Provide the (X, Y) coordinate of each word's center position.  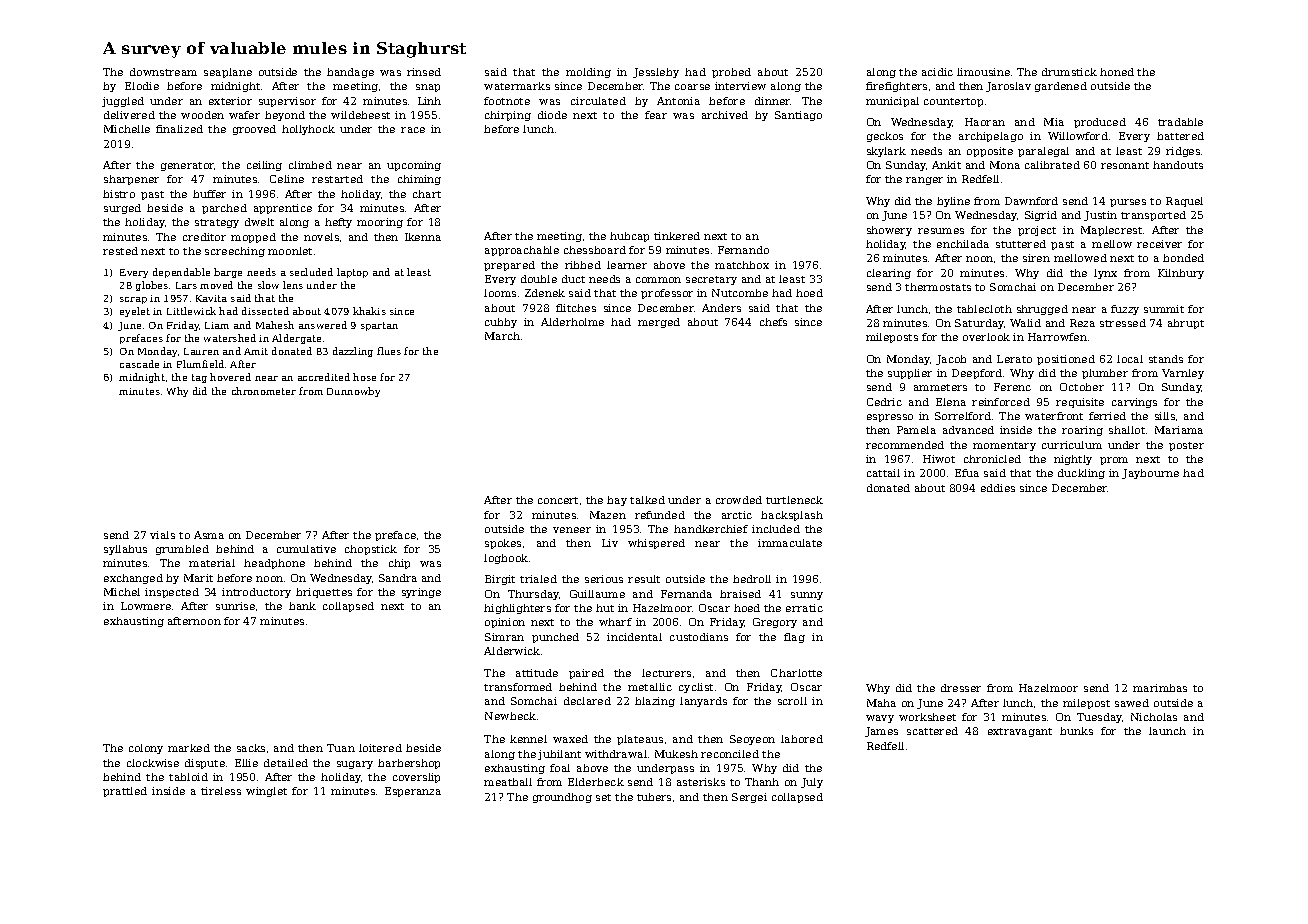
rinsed (424, 72)
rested (120, 251)
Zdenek (545, 293)
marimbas (1160, 688)
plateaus (640, 740)
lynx (1105, 274)
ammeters (940, 387)
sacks (251, 748)
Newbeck (510, 716)
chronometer (264, 391)
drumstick (1069, 72)
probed (731, 73)
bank (302, 606)
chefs (773, 322)
